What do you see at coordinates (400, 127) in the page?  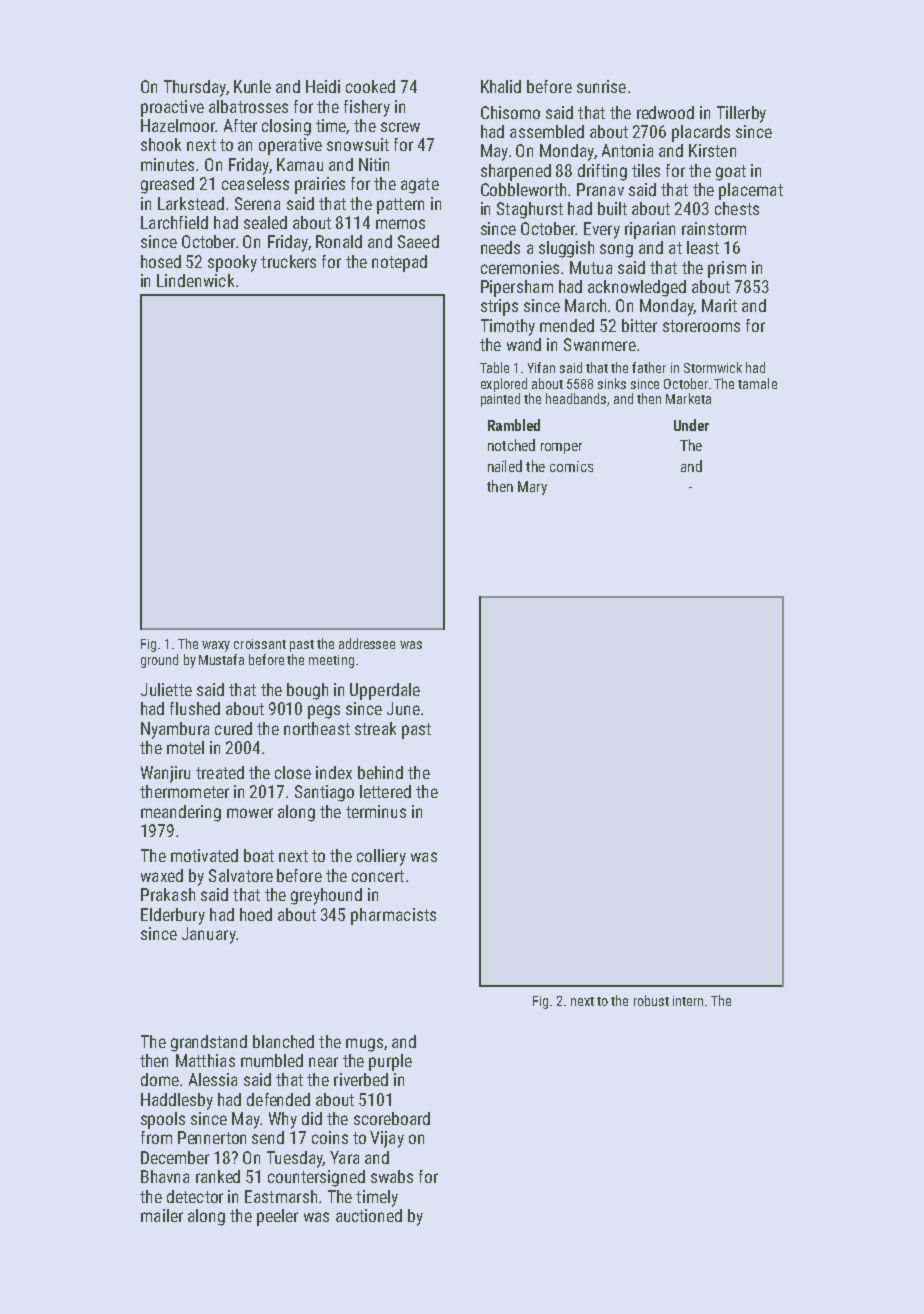 I see `screw` at bounding box center [400, 127].
